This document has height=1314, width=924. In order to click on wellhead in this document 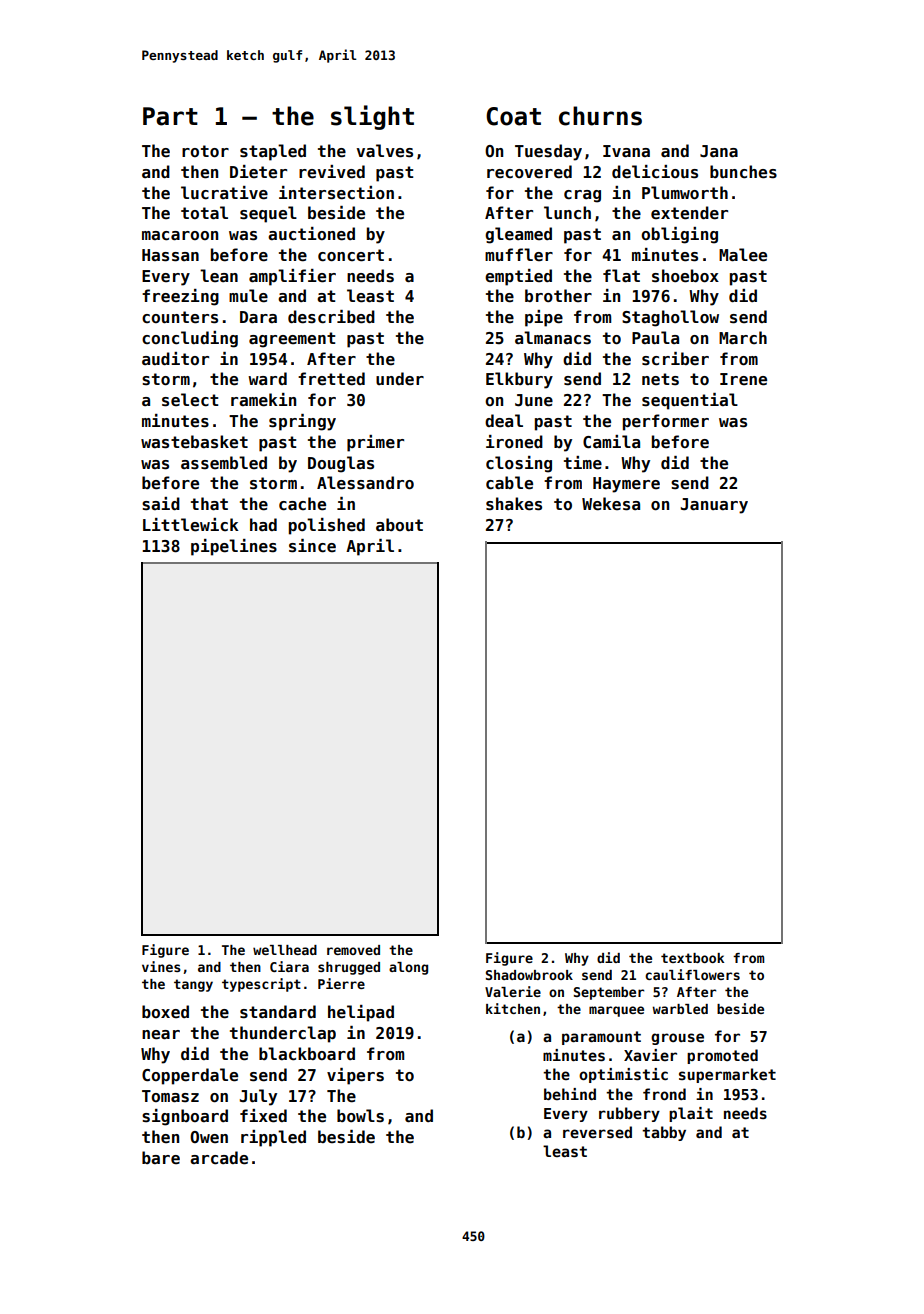, I will do `click(285, 950)`.
